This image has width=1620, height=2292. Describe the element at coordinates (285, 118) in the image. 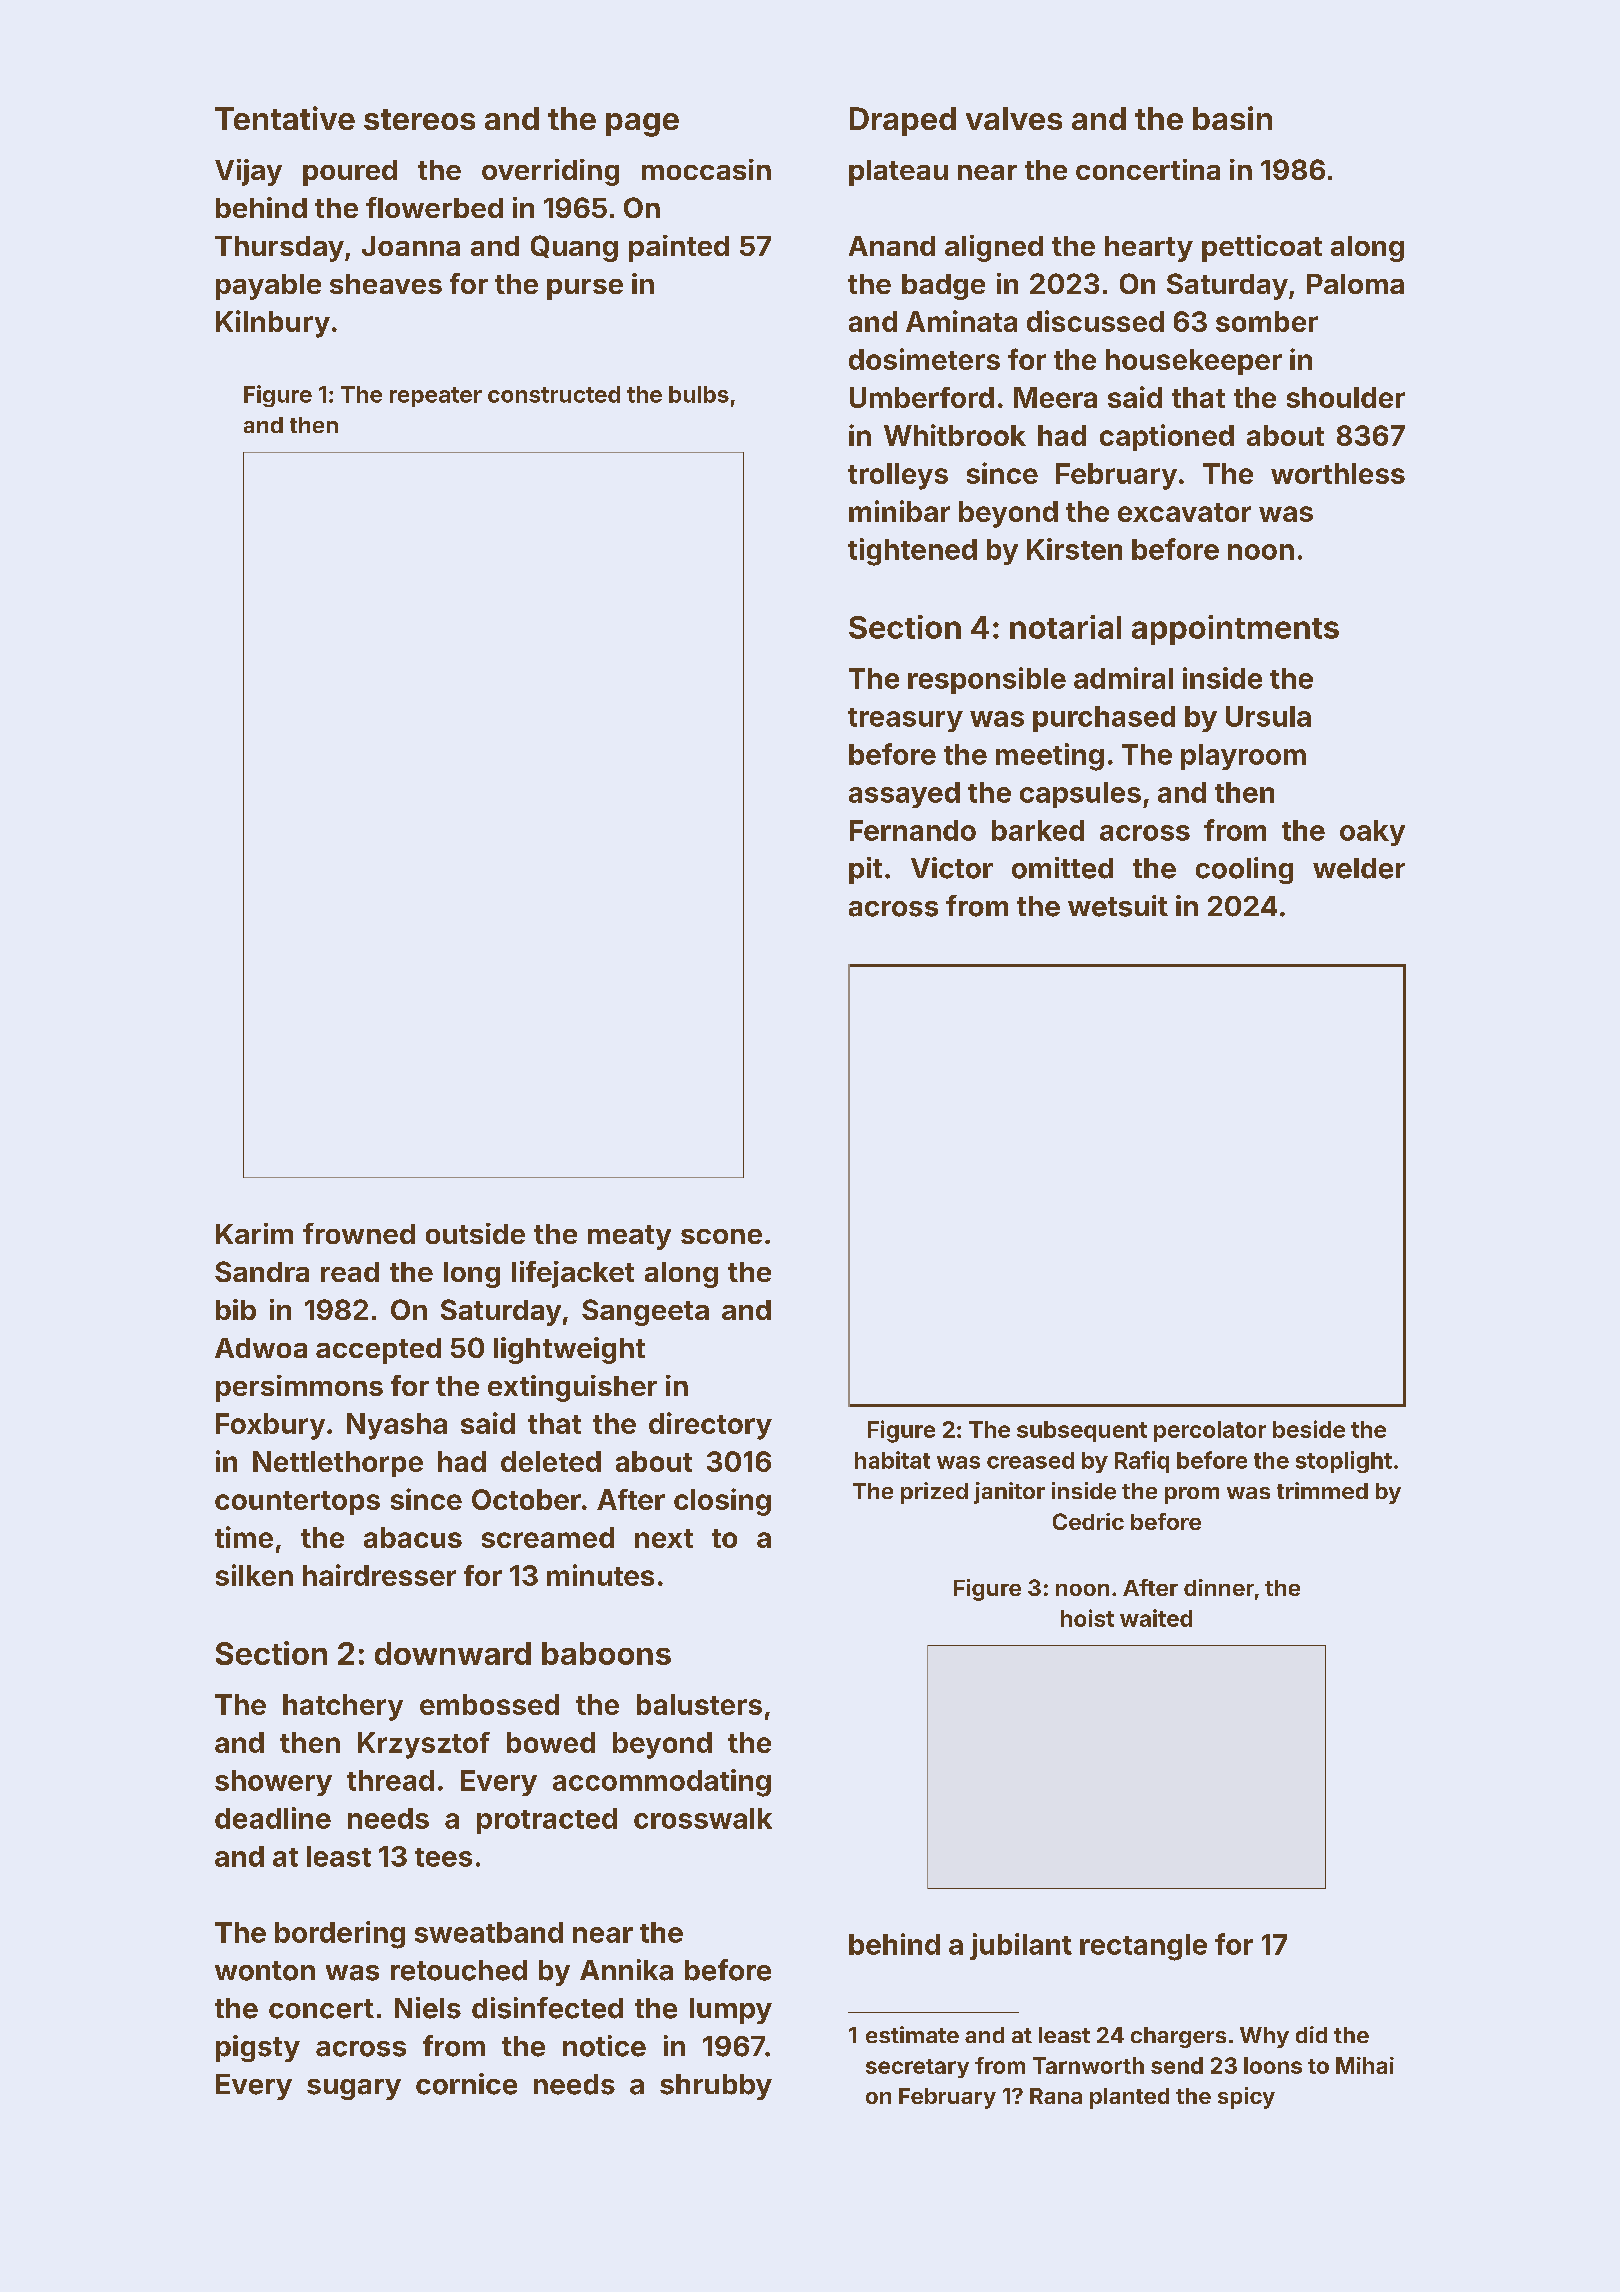

I see `Tentative` at that location.
